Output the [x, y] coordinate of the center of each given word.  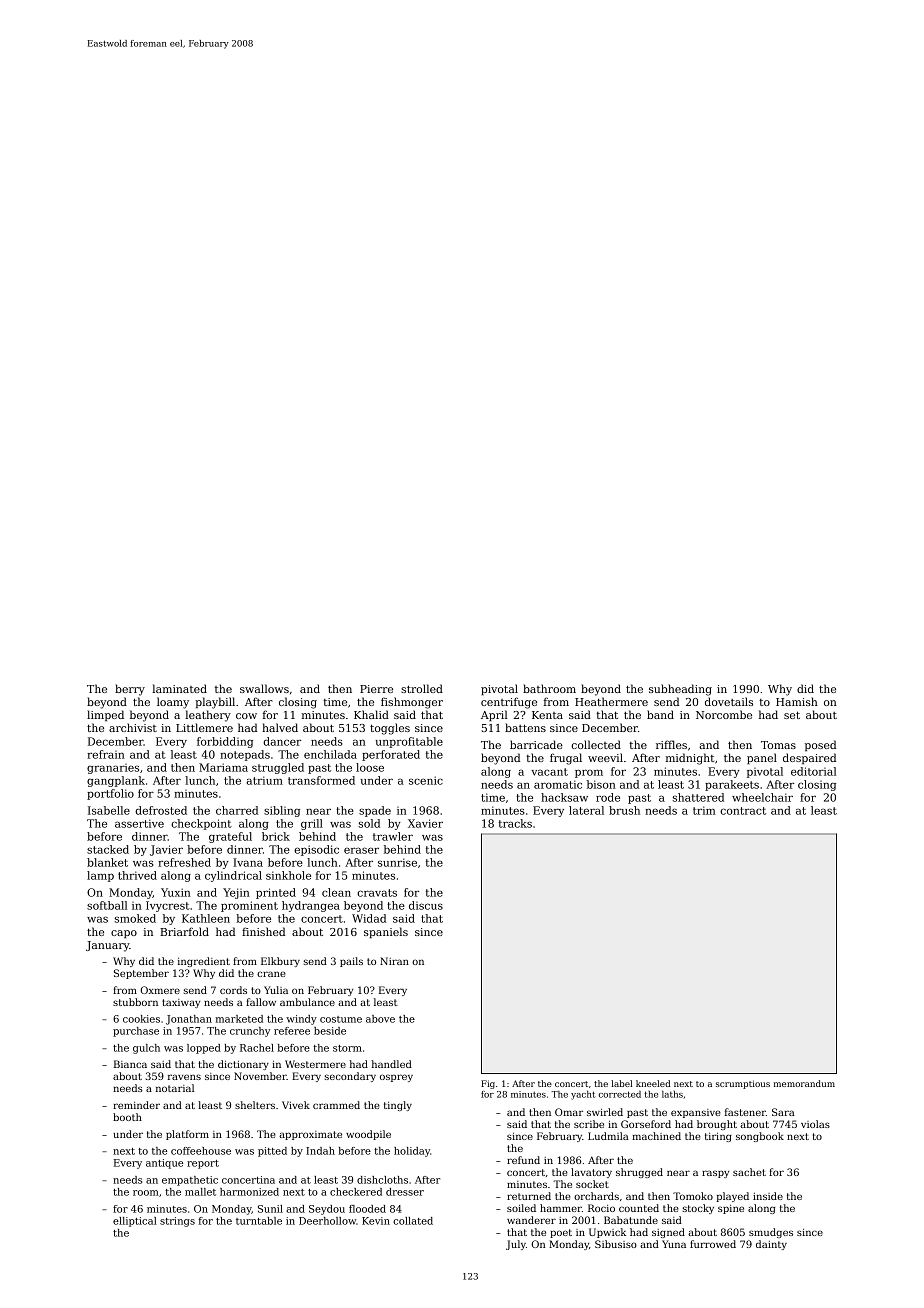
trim [704, 810]
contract [743, 811]
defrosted [161, 810]
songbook [760, 1137]
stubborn [135, 1002]
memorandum [804, 1083]
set [792, 715]
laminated [179, 688]
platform [187, 1135]
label [621, 1083]
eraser [361, 850]
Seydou [327, 1210]
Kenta [547, 715]
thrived [137, 875]
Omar [569, 1112]
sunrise [397, 862]
